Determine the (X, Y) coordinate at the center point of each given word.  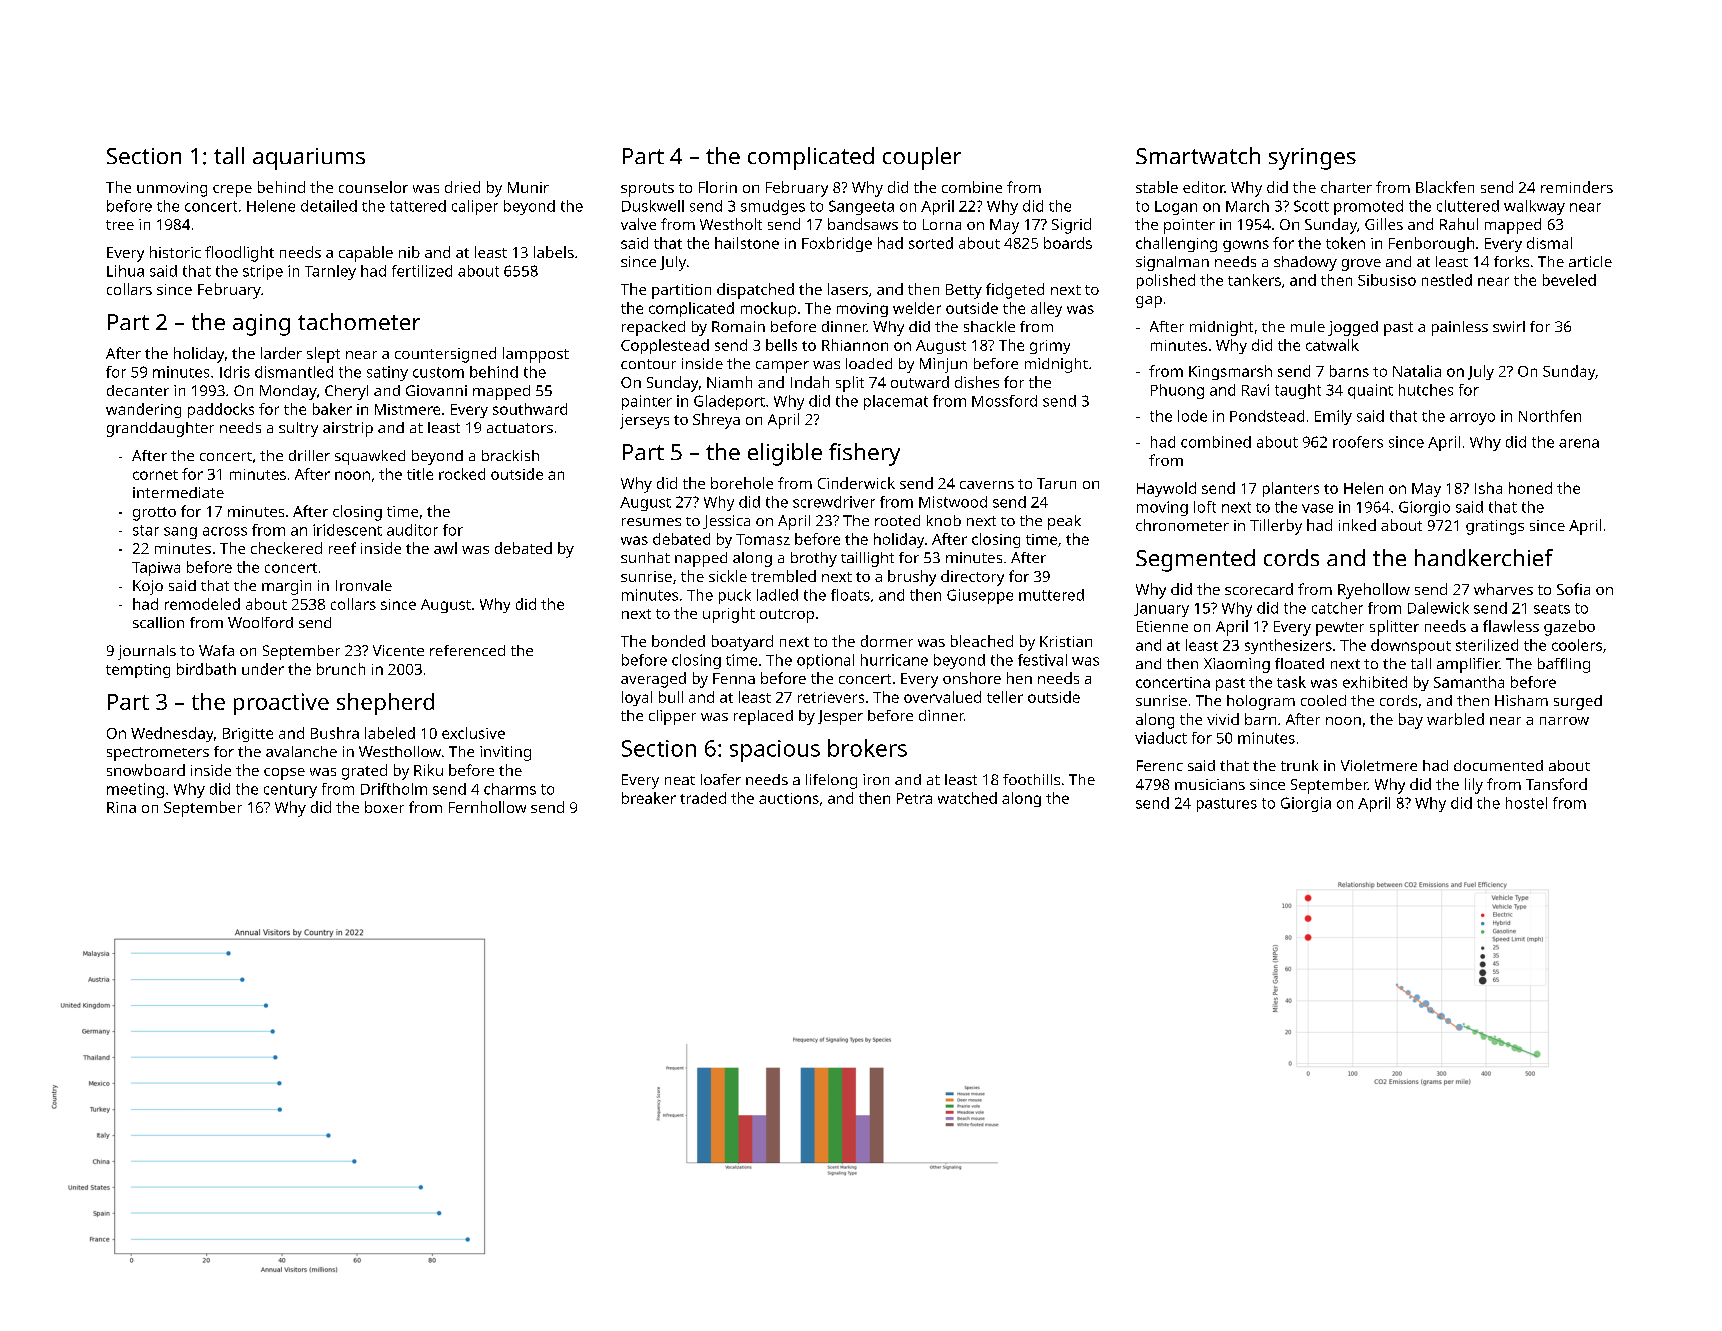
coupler (922, 158)
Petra (914, 798)
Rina (121, 807)
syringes (1312, 159)
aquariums (309, 159)
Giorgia (1306, 804)
